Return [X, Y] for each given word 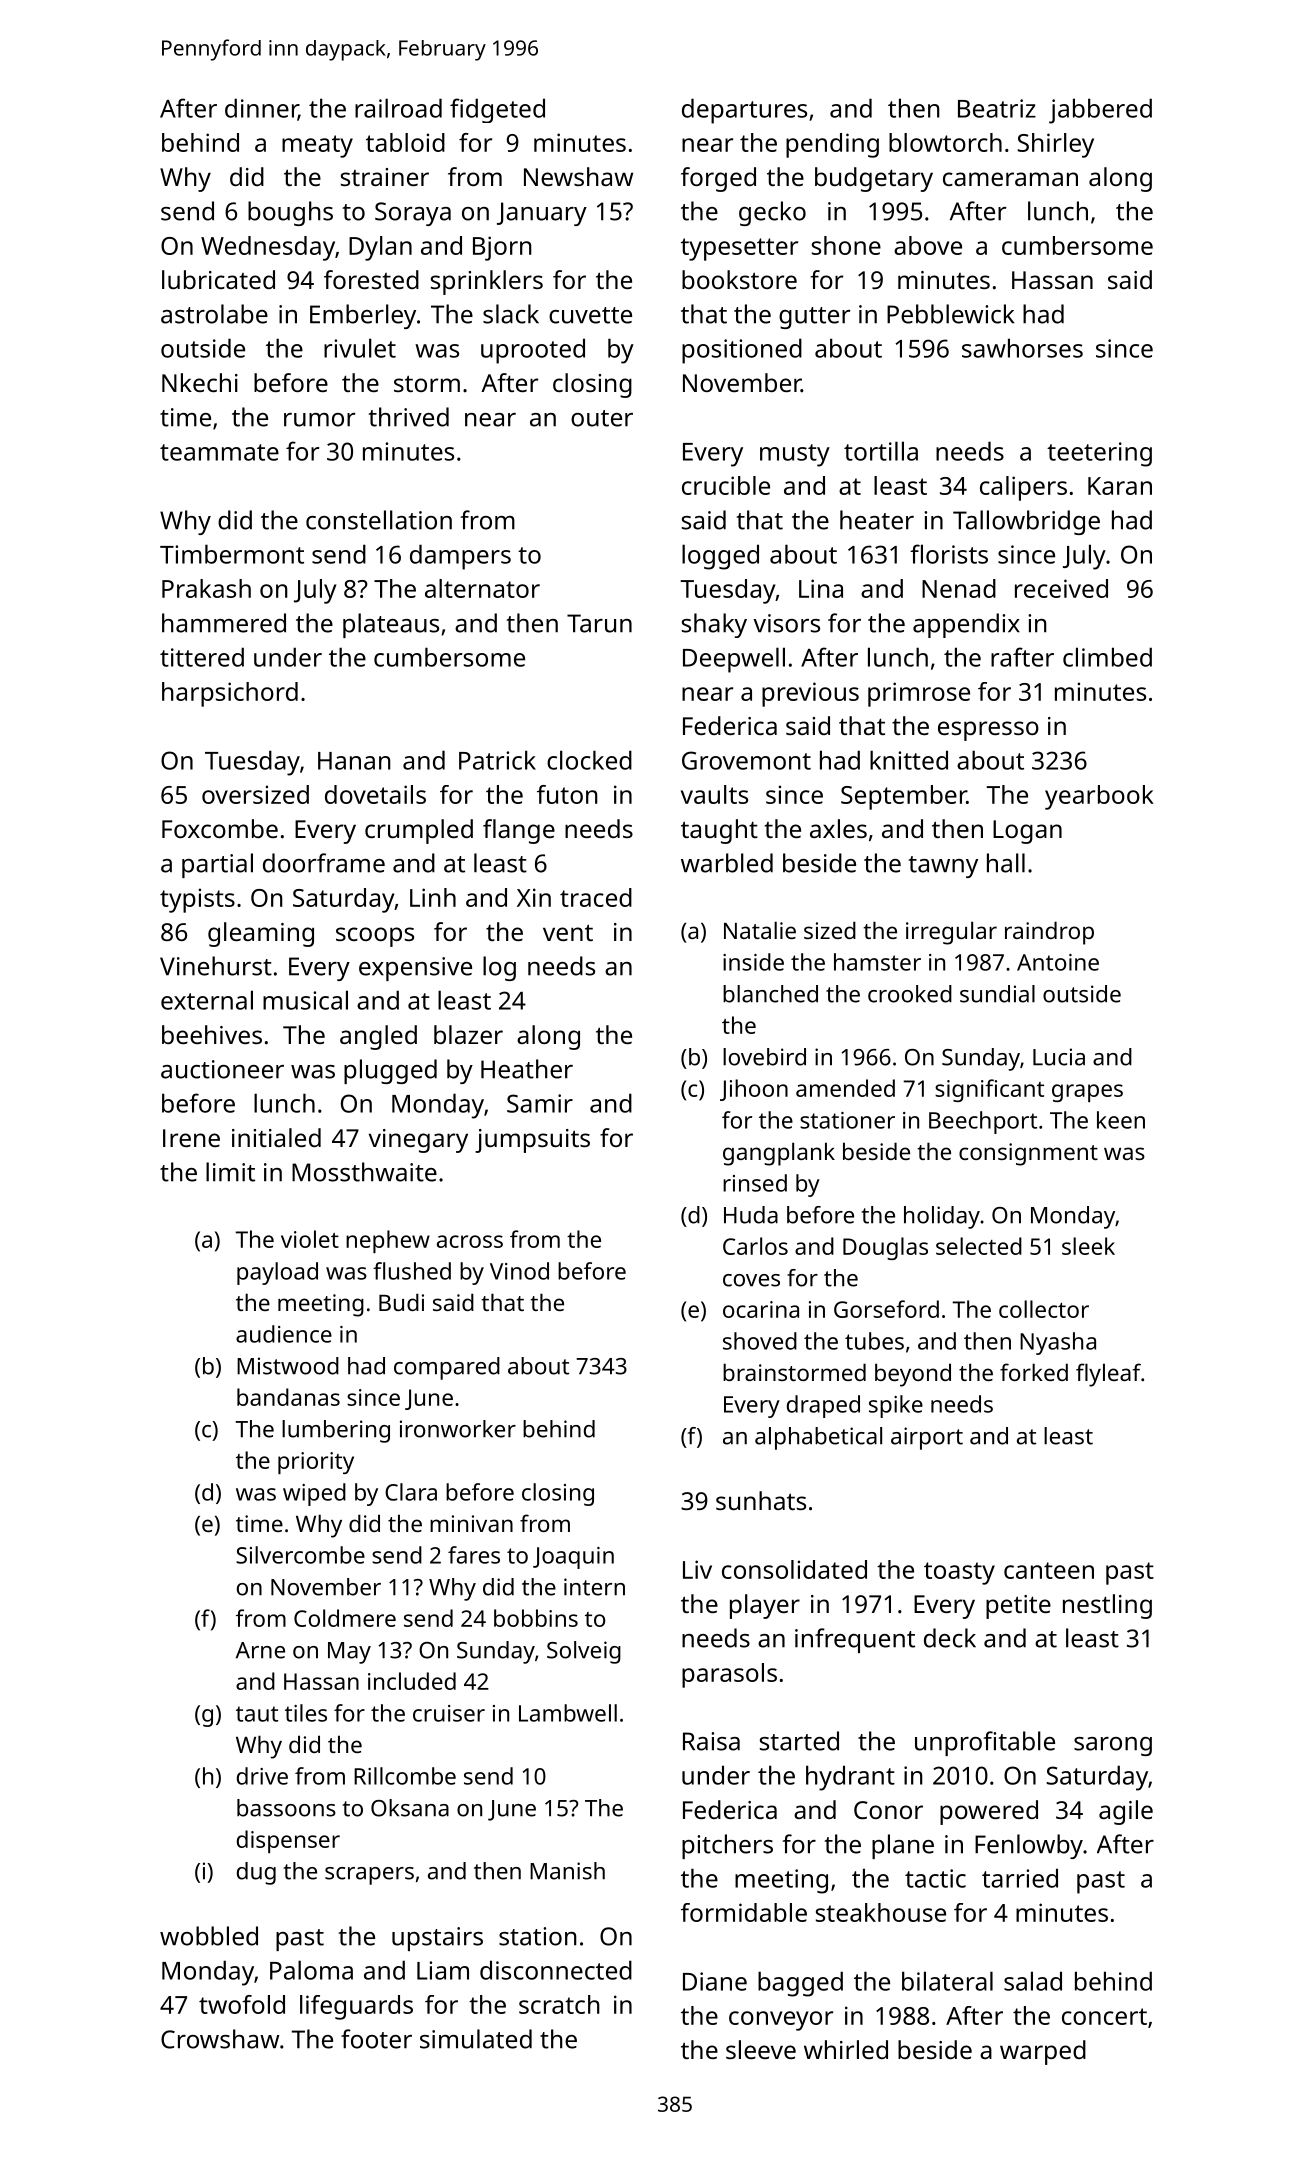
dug [256, 1873]
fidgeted [497, 110]
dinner [261, 109]
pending [832, 145]
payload [277, 1273]
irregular [951, 933]
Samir [540, 1103]
